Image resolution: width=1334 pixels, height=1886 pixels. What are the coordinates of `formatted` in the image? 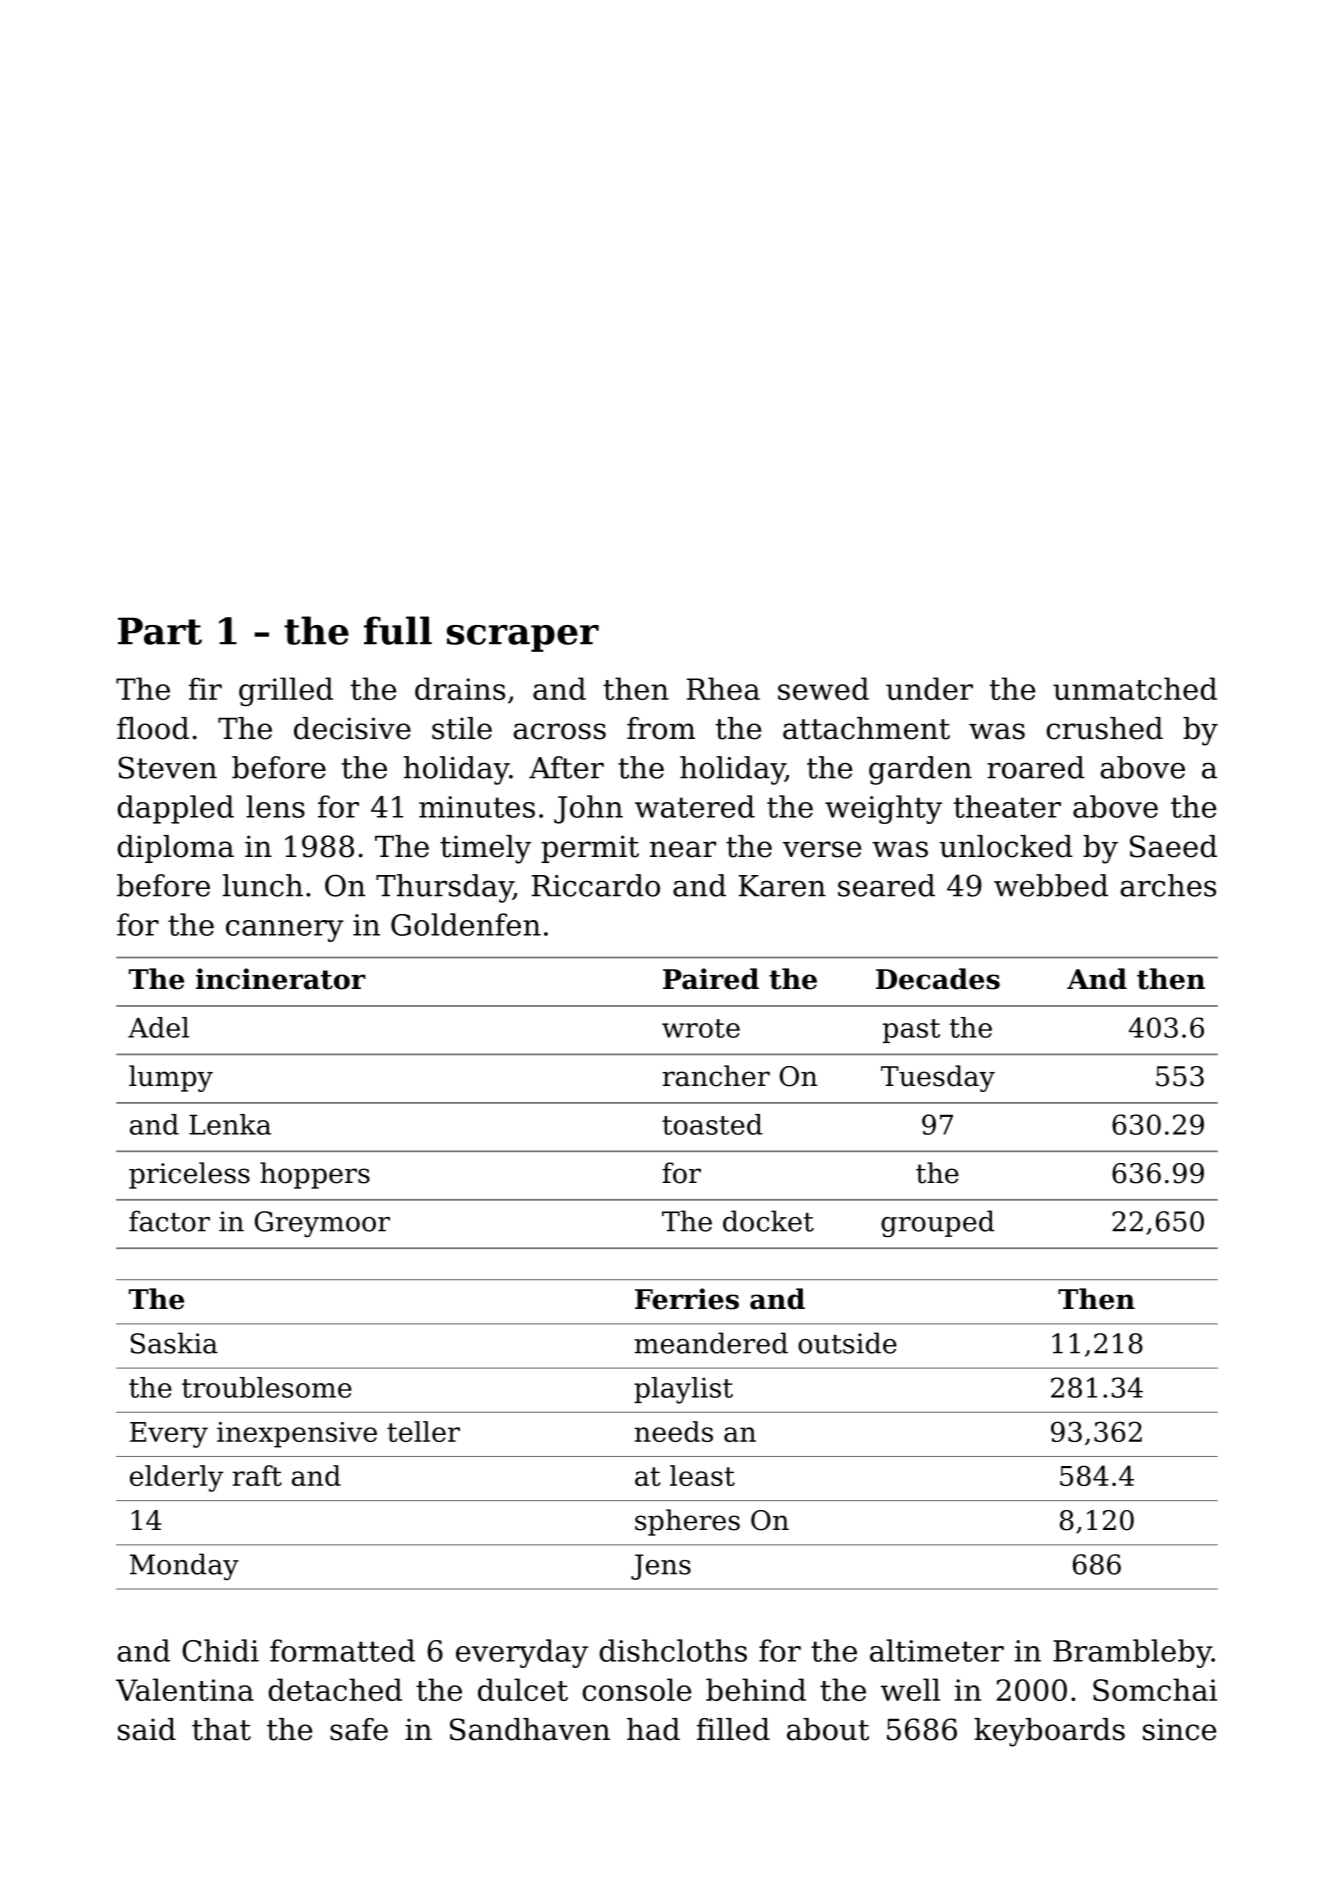 It's located at (342, 1650).
